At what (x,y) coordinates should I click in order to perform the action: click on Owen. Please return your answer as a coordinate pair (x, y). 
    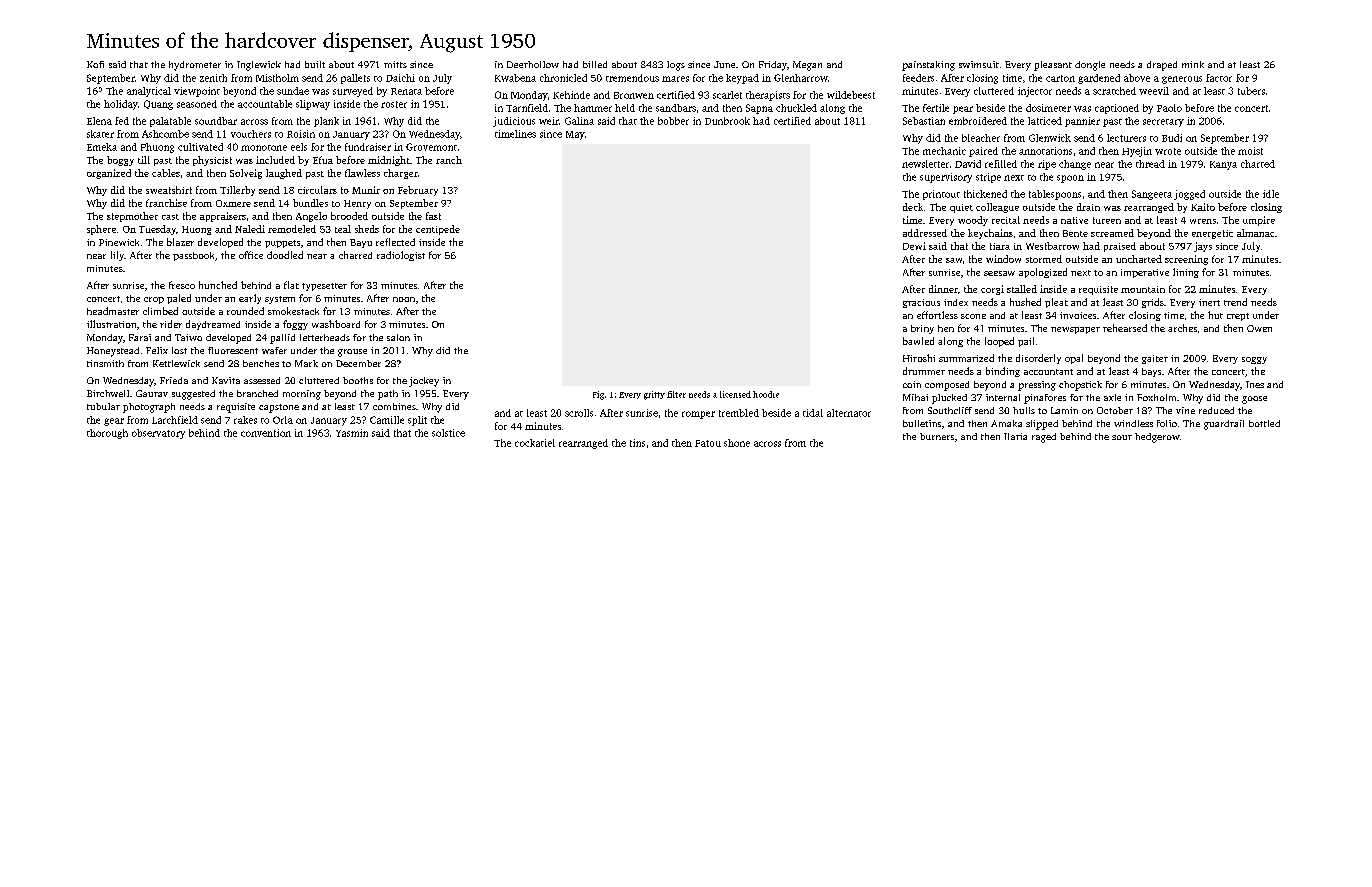
    Looking at the image, I should click on (1259, 328).
